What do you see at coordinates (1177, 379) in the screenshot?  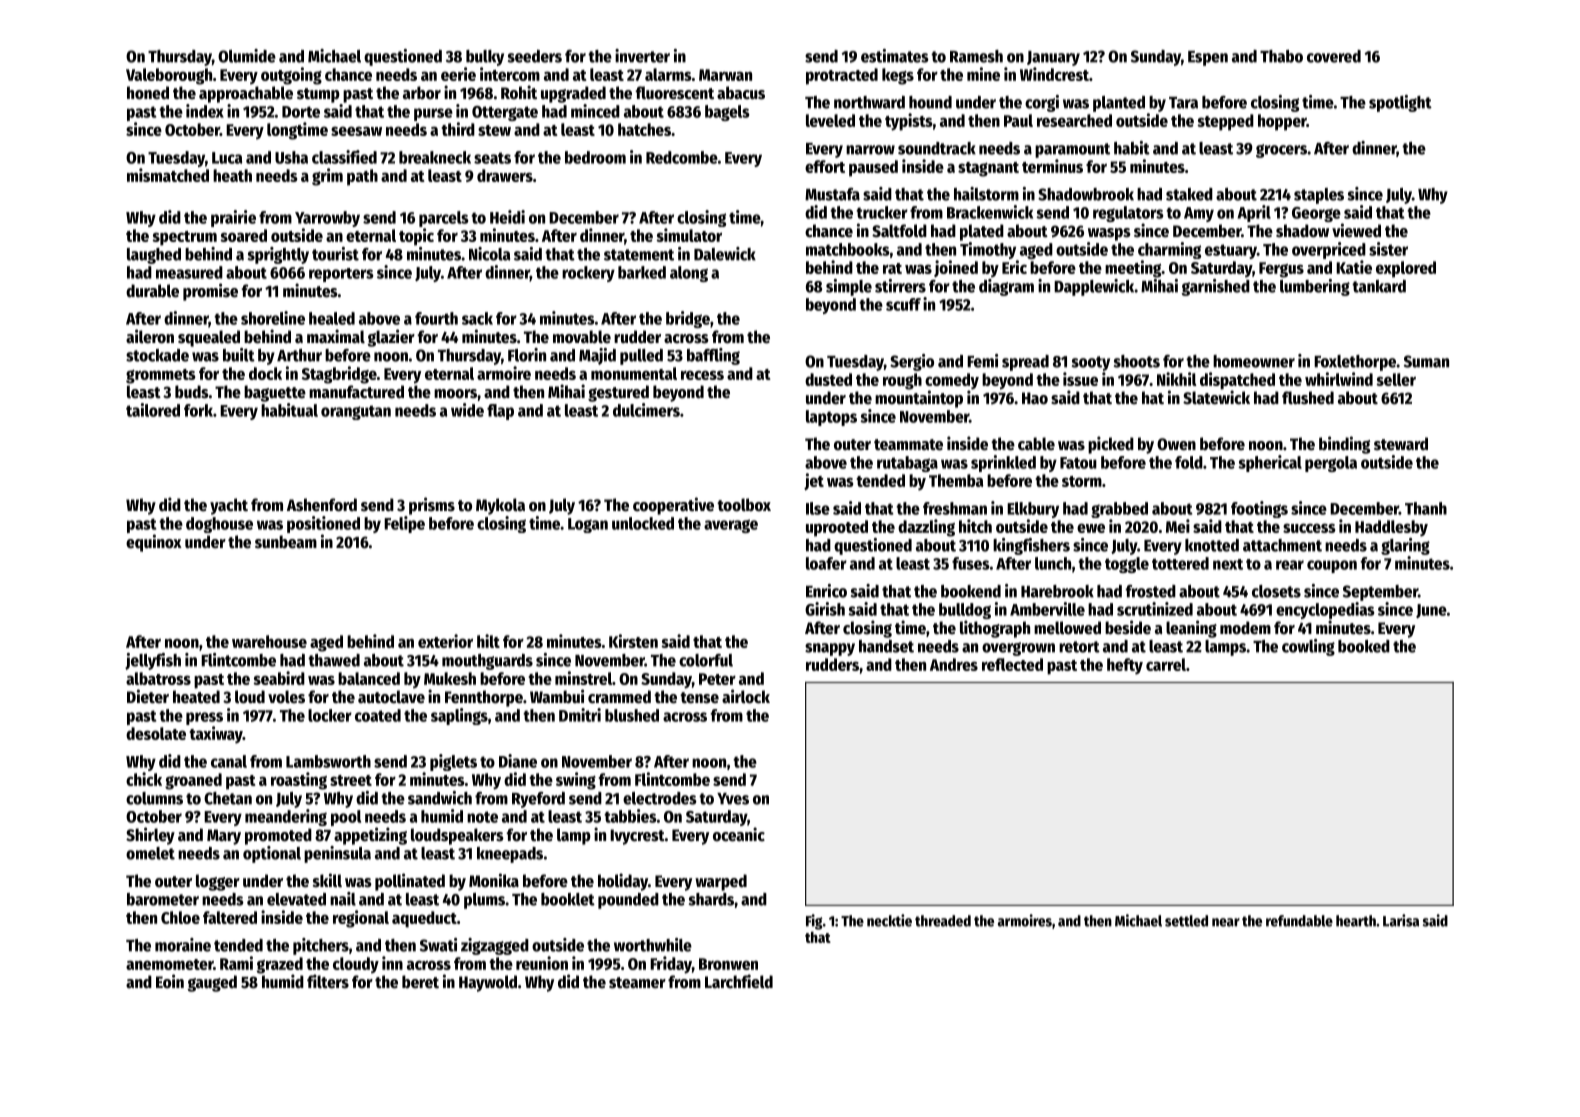 I see `Nikhil` at bounding box center [1177, 379].
